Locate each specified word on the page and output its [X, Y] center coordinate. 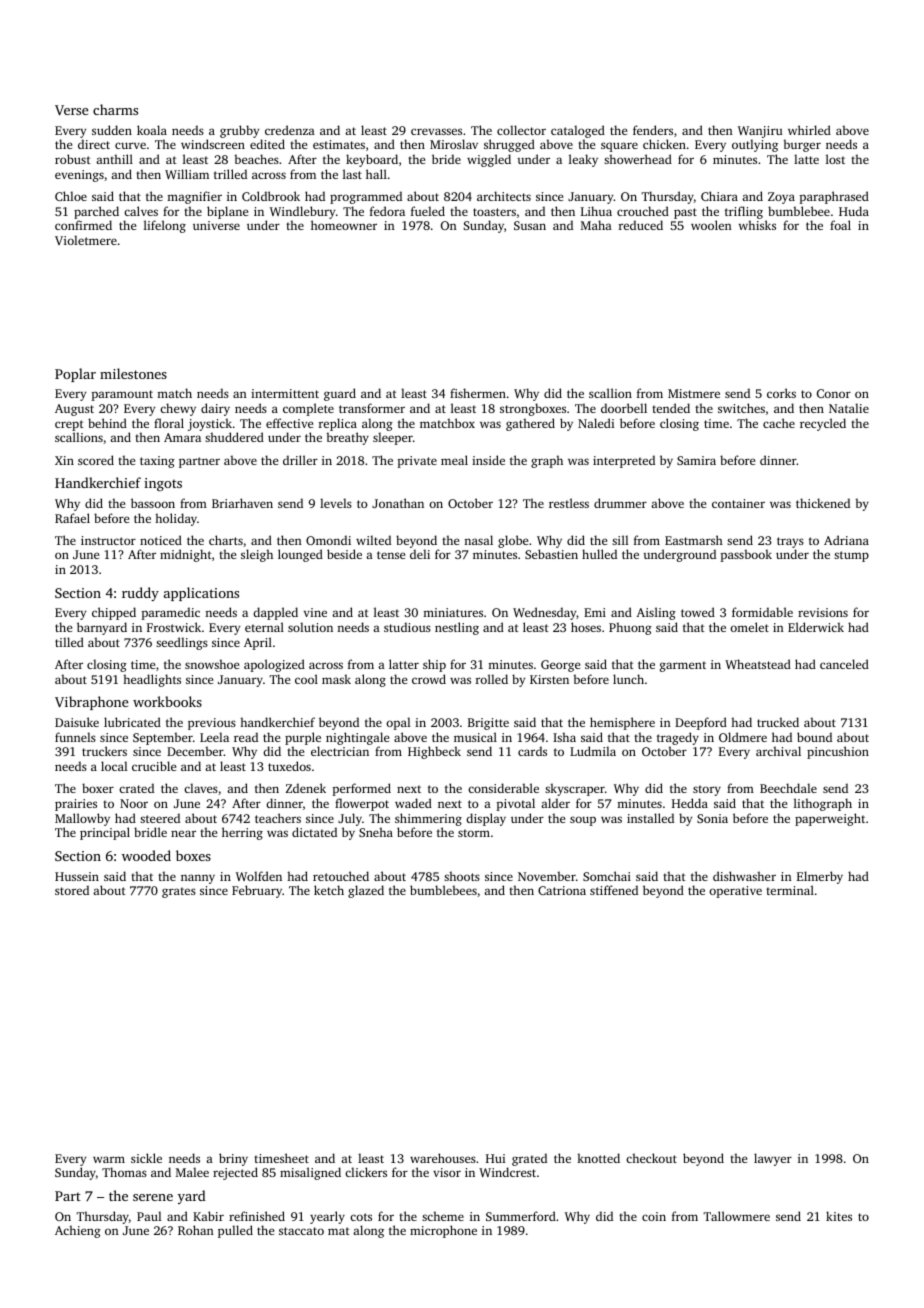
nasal [478, 540]
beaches [256, 159]
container [738, 503]
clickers [366, 1172]
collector [521, 130]
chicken [664, 144]
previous [212, 724]
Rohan [196, 1230]
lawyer [773, 1159]
